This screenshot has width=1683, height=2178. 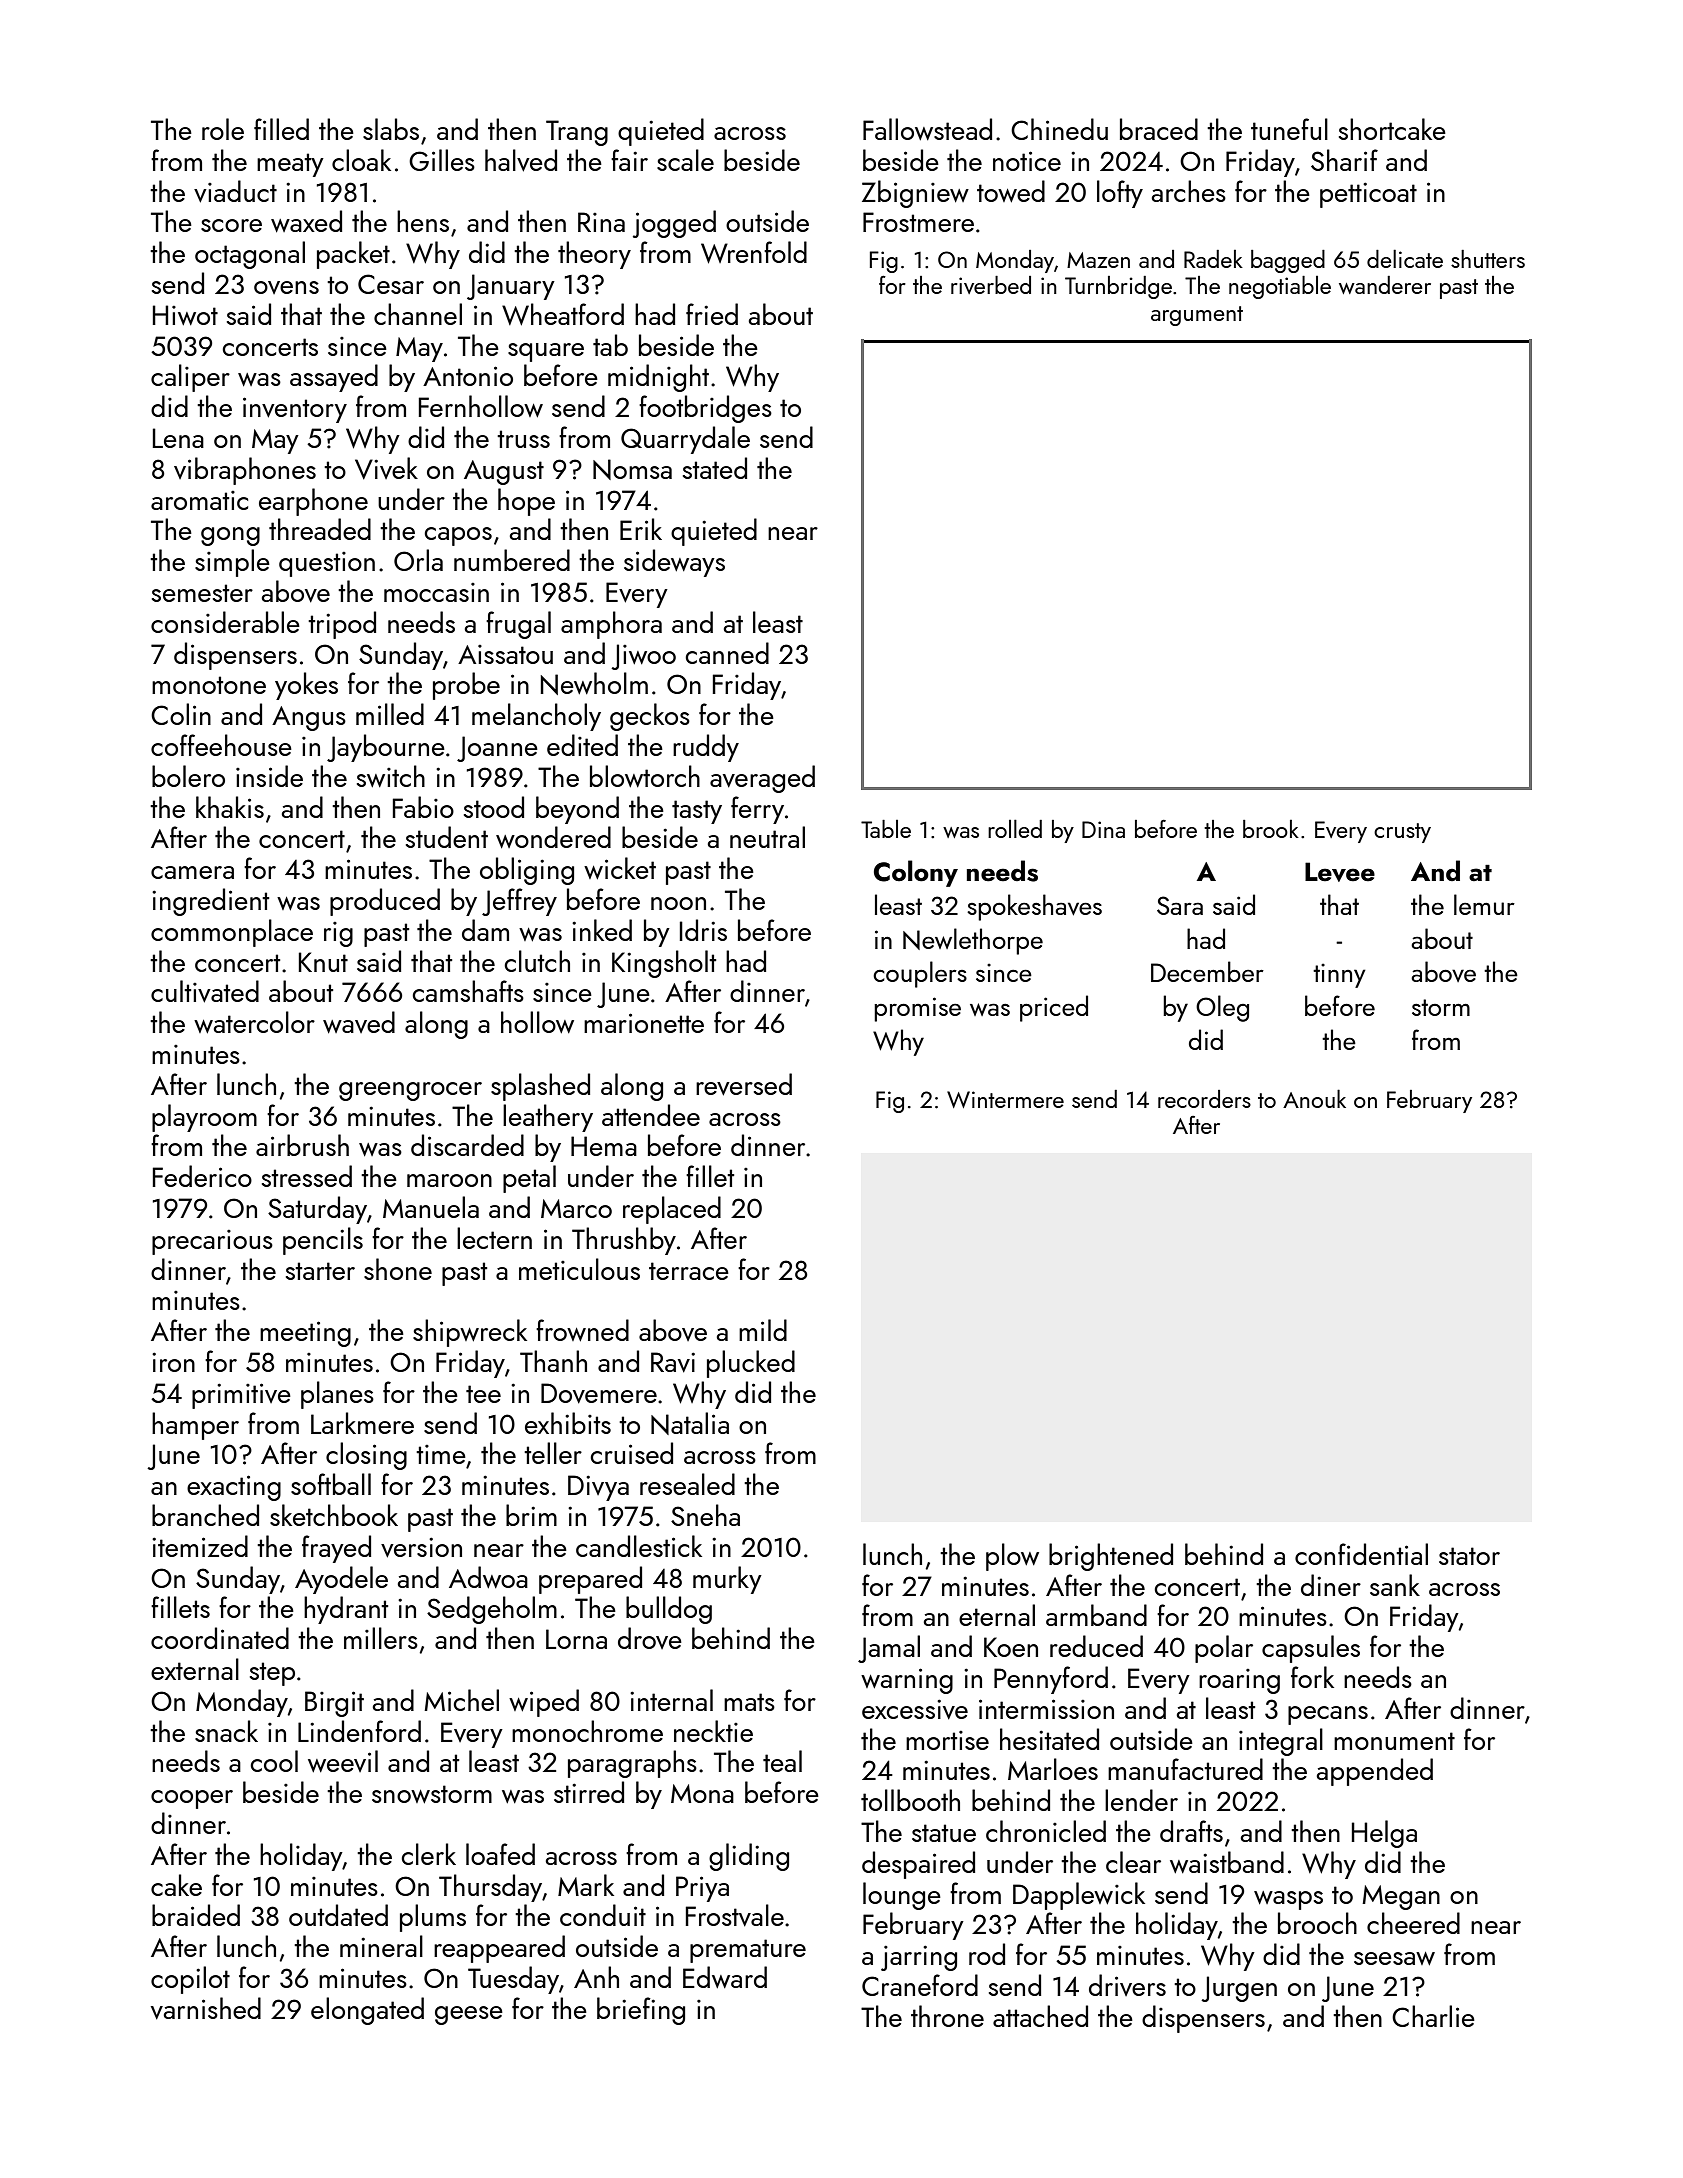 I want to click on question, so click(x=327, y=564).
